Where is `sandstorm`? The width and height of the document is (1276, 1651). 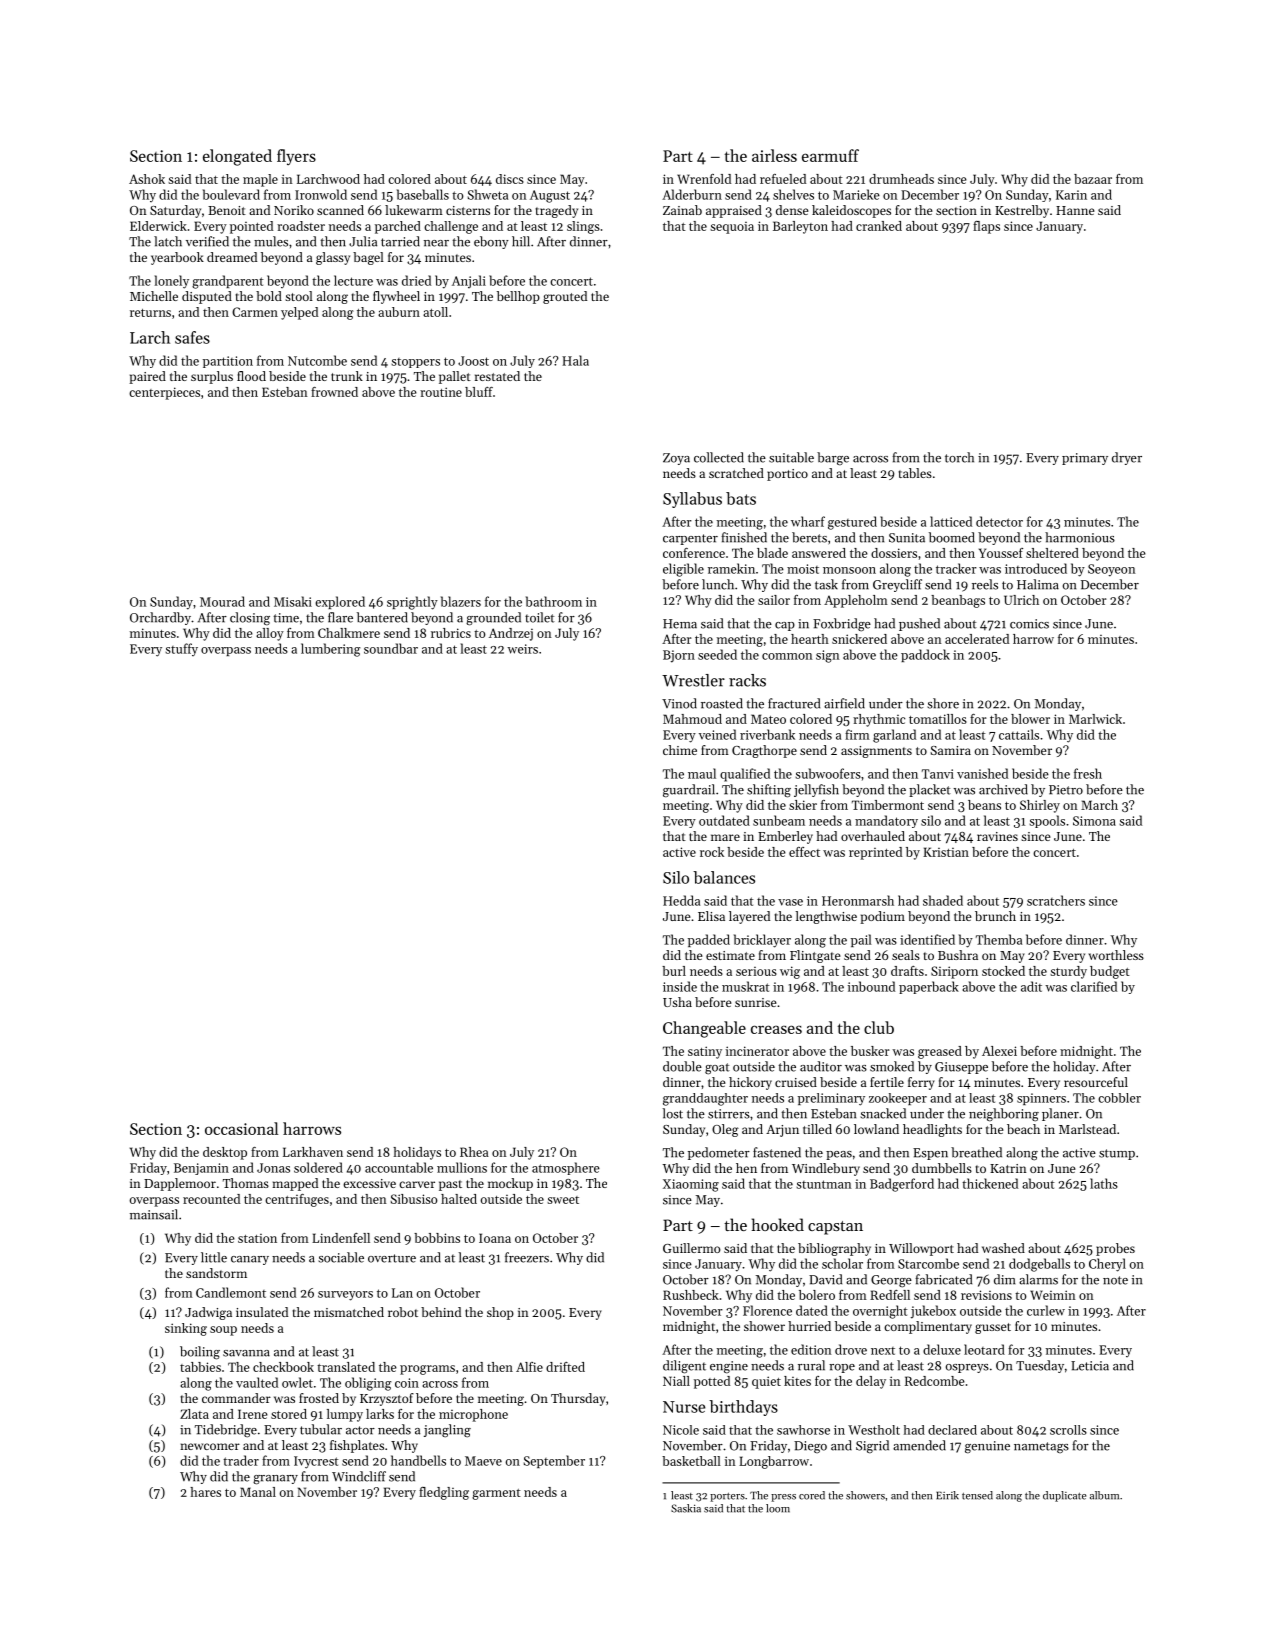
sandstorm is located at coordinates (216, 1273).
